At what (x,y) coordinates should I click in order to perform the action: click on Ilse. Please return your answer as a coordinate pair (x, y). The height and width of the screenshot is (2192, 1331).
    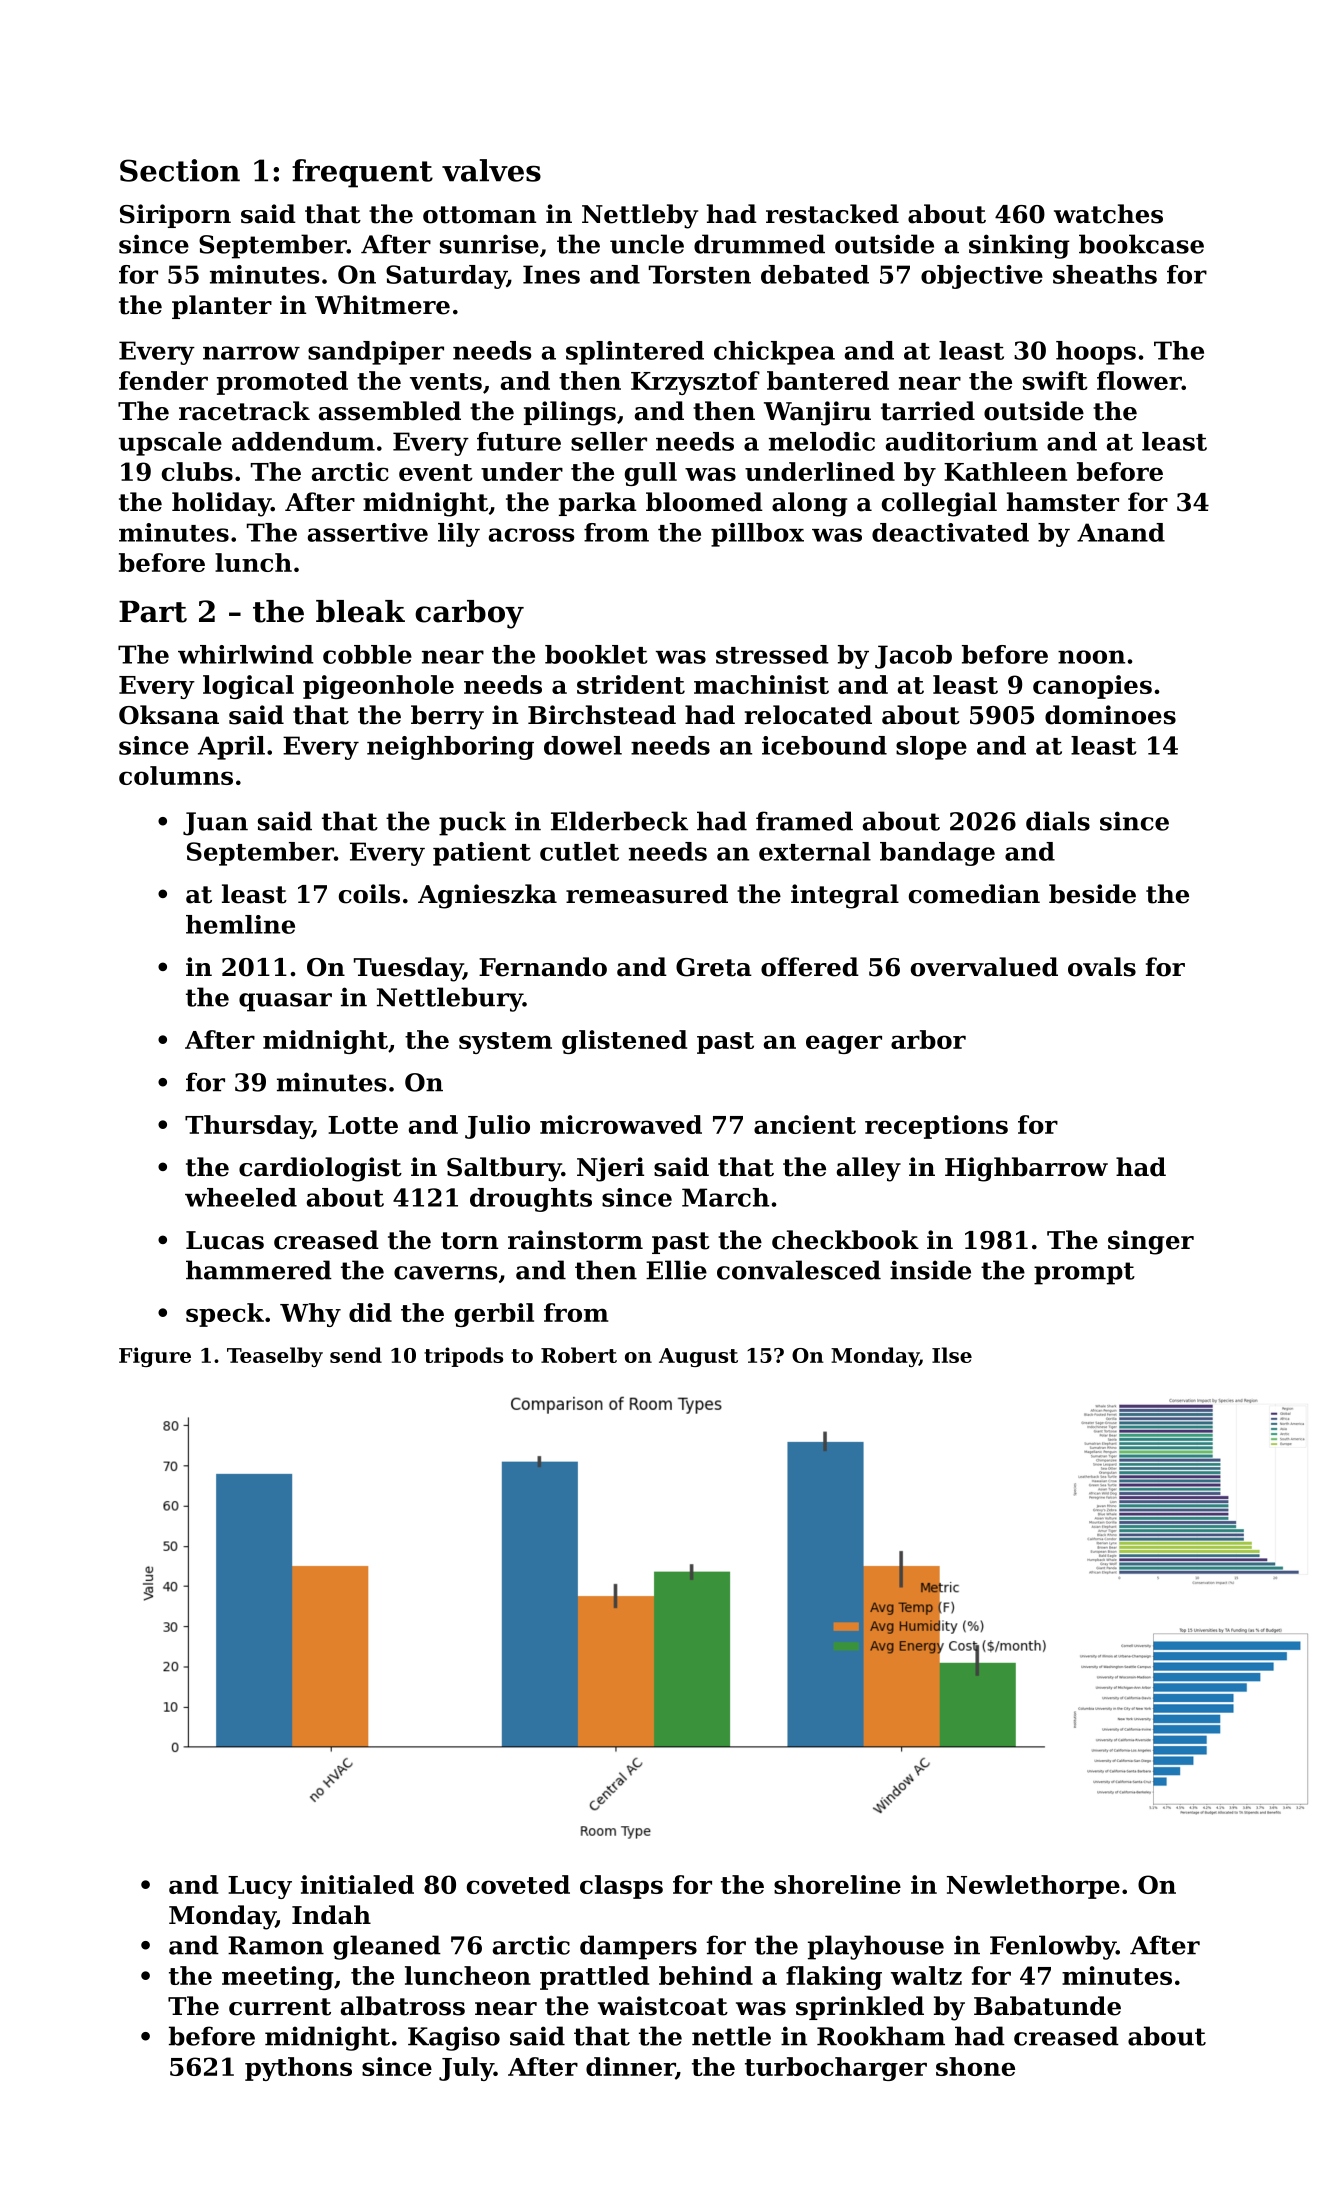
    Looking at the image, I should click on (952, 1355).
